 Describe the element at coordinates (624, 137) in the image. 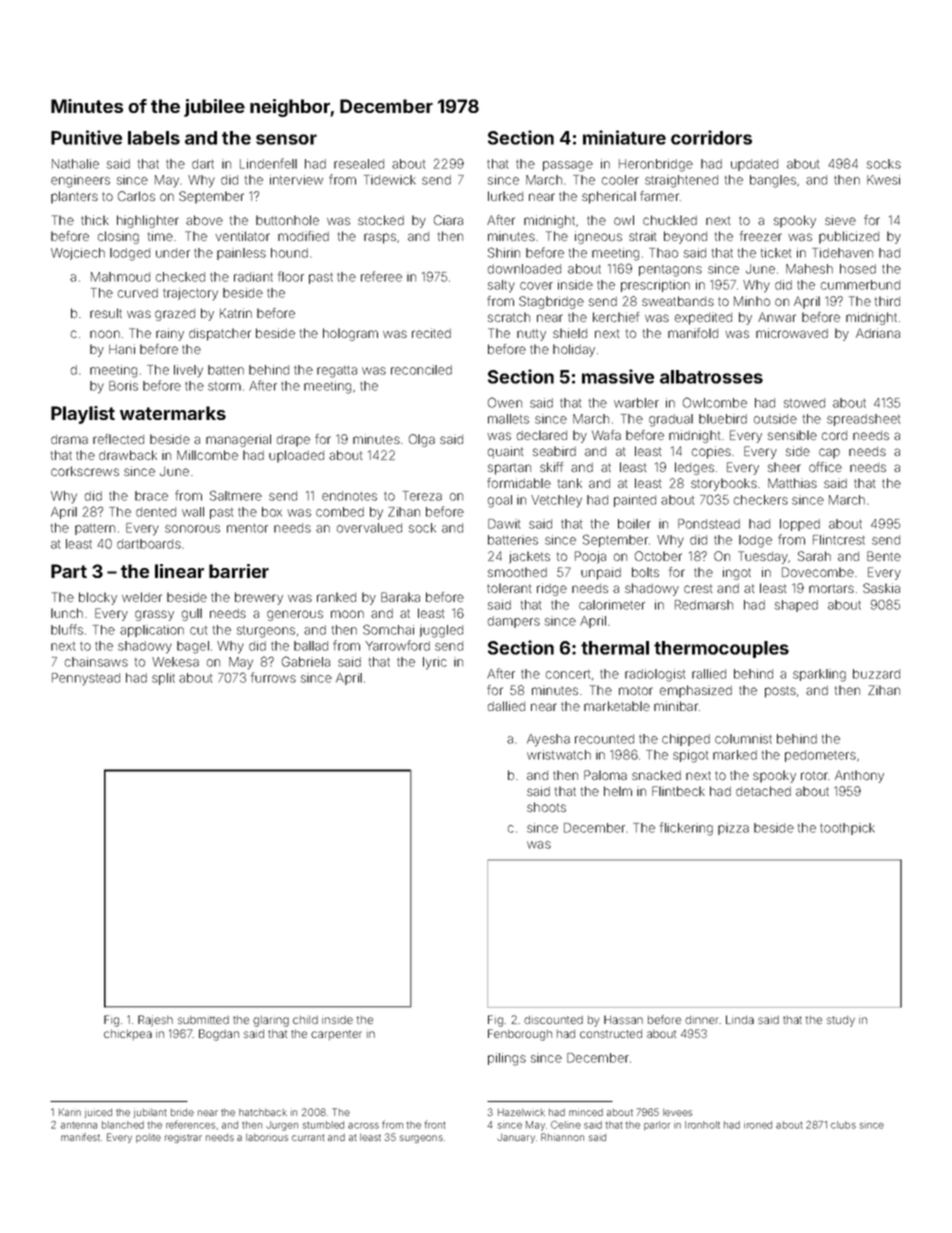

I see `miniature` at that location.
